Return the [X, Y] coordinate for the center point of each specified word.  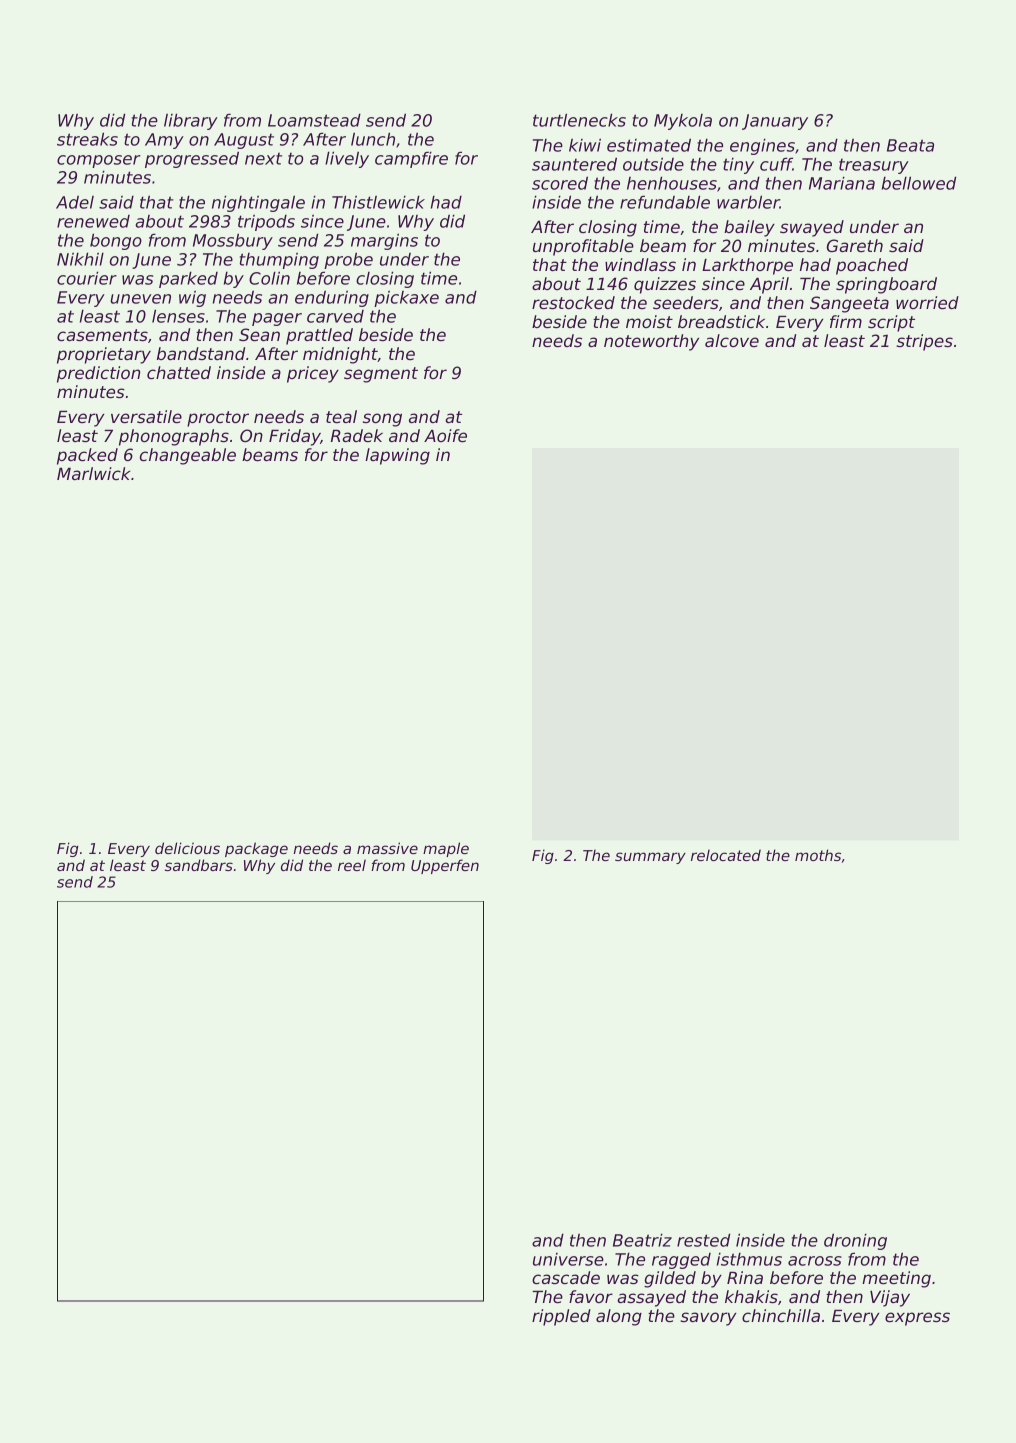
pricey [313, 374]
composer [99, 161]
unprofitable [583, 247]
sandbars [199, 865]
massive [387, 848]
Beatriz [642, 1240]
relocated [726, 855]
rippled [561, 1317]
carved [335, 316]
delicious [187, 848]
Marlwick [93, 473]
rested [703, 1240]
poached [872, 266]
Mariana [842, 183]
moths [818, 855]
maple [446, 849]
